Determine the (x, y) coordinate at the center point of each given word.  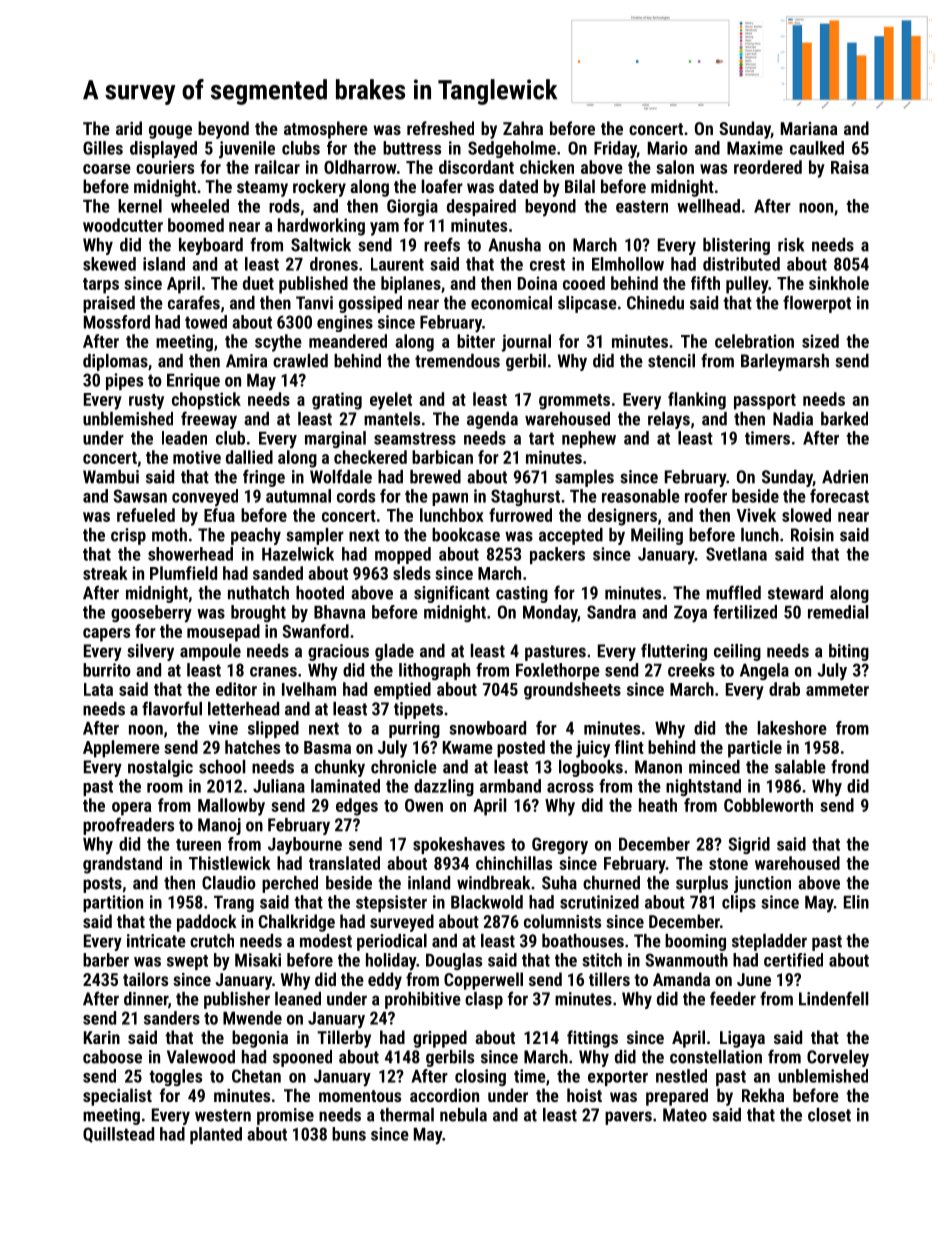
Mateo (685, 1115)
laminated (345, 786)
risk (791, 245)
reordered (768, 167)
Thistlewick (230, 863)
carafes (194, 302)
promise (285, 1116)
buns (349, 1134)
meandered (348, 341)
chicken (547, 167)
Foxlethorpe (558, 671)
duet (258, 283)
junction (762, 884)
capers (106, 635)
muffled (733, 592)
